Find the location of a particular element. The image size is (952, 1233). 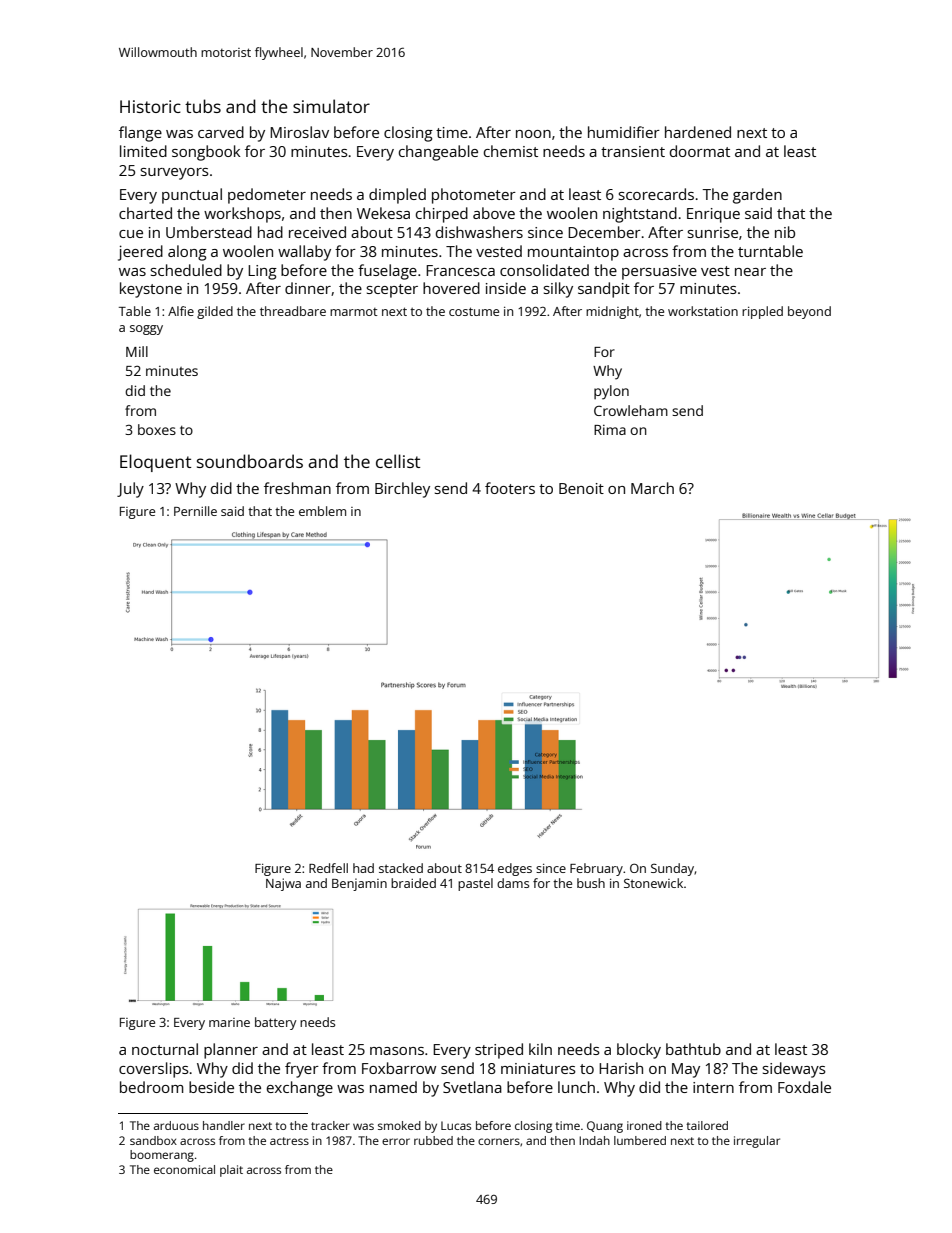

boomerang is located at coordinates (162, 1156).
